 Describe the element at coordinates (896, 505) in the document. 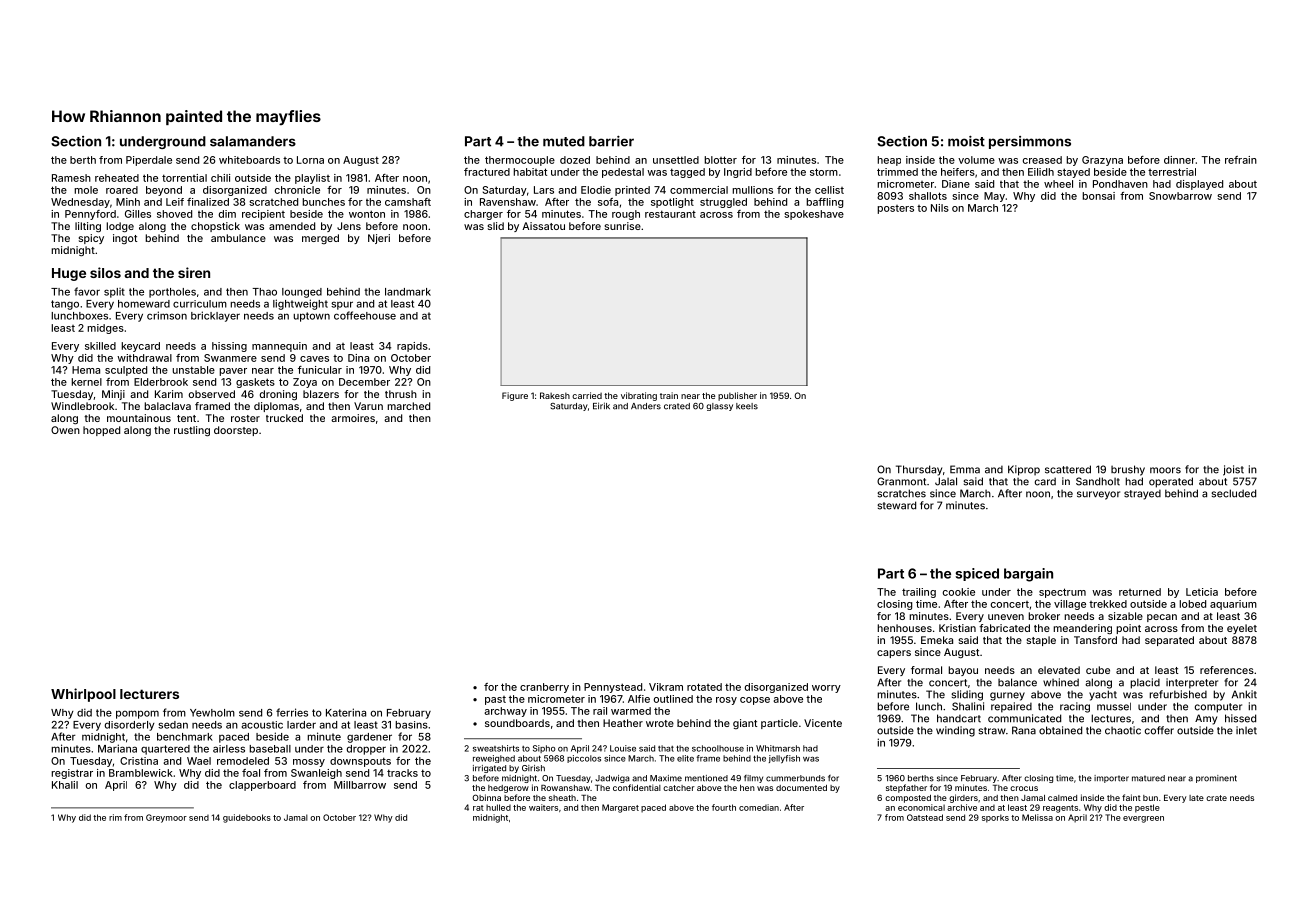

I see `steward` at that location.
